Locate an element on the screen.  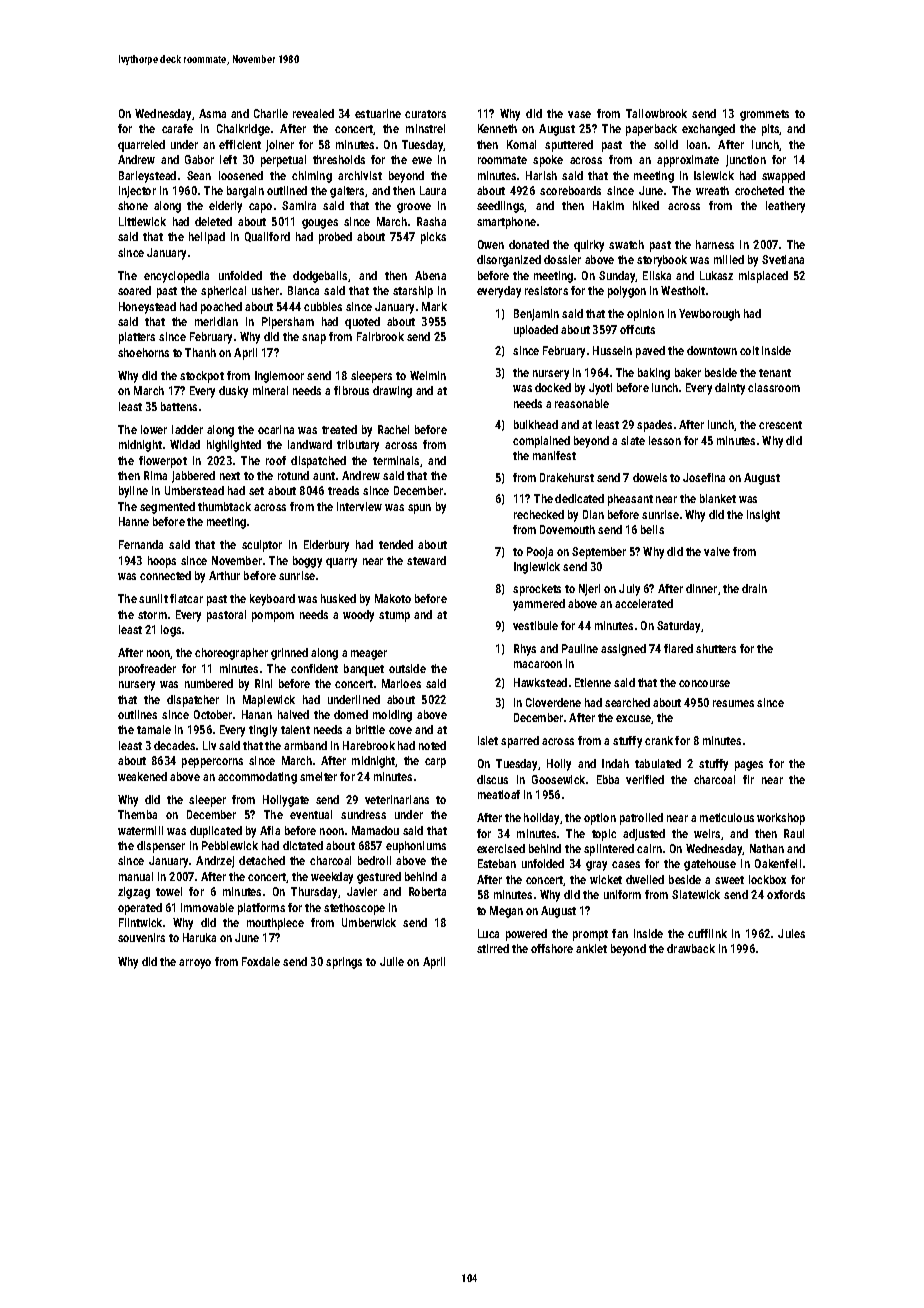
manual is located at coordinates (136, 876).
